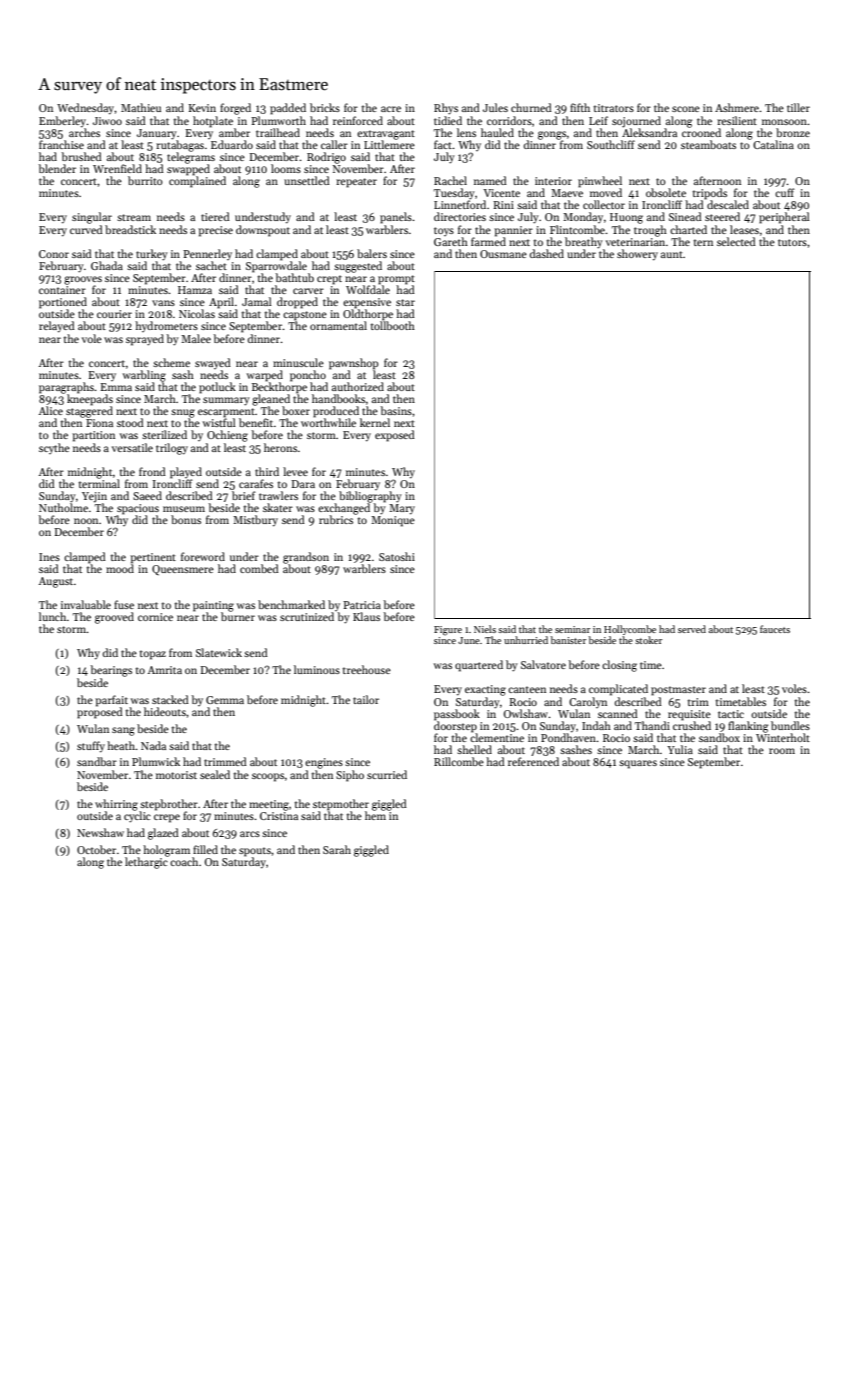 Image resolution: width=849 pixels, height=1400 pixels. What do you see at coordinates (337, 849) in the screenshot?
I see `Sarah` at bounding box center [337, 849].
